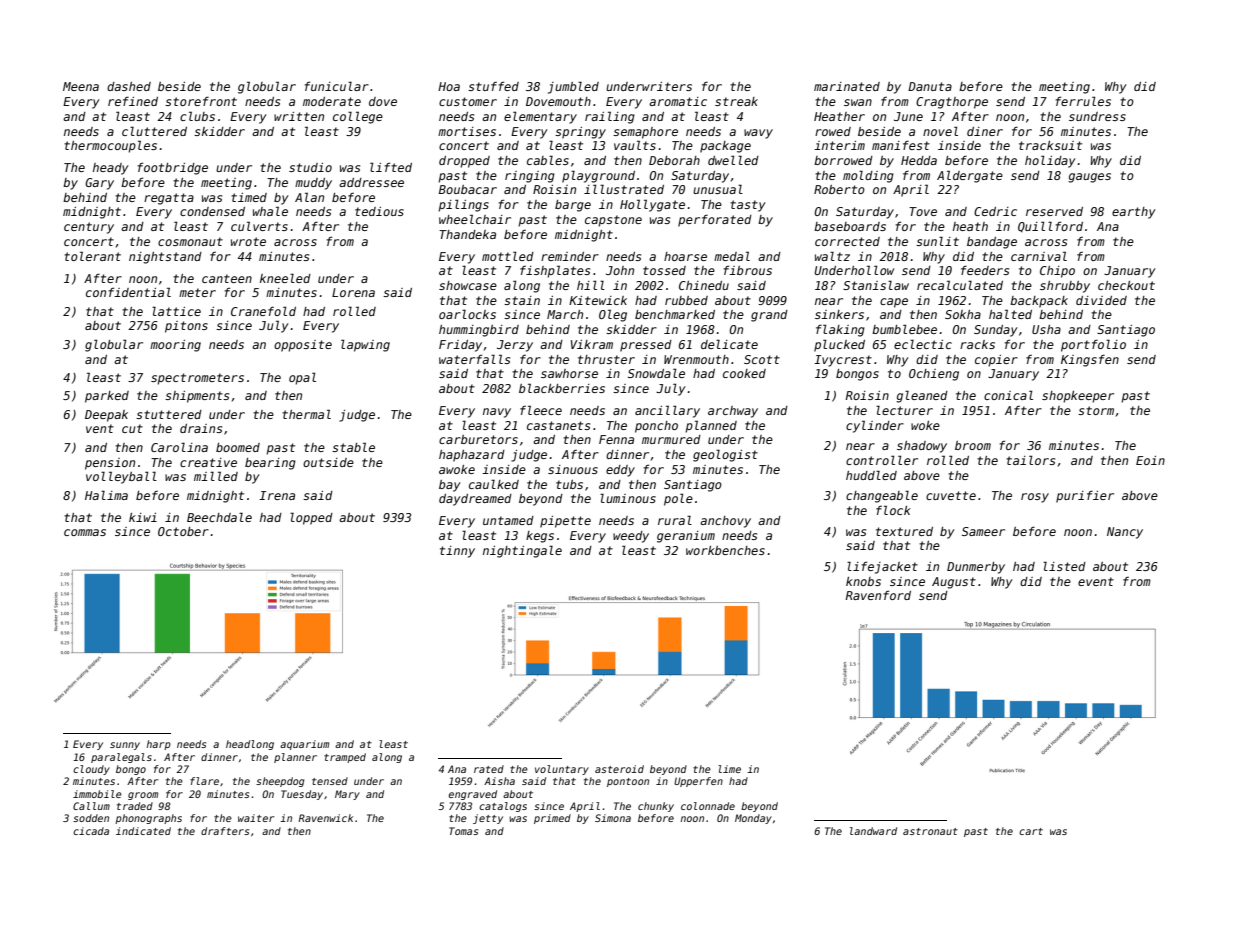 The height and width of the page is (952, 1233). I want to click on delicate, so click(729, 344).
